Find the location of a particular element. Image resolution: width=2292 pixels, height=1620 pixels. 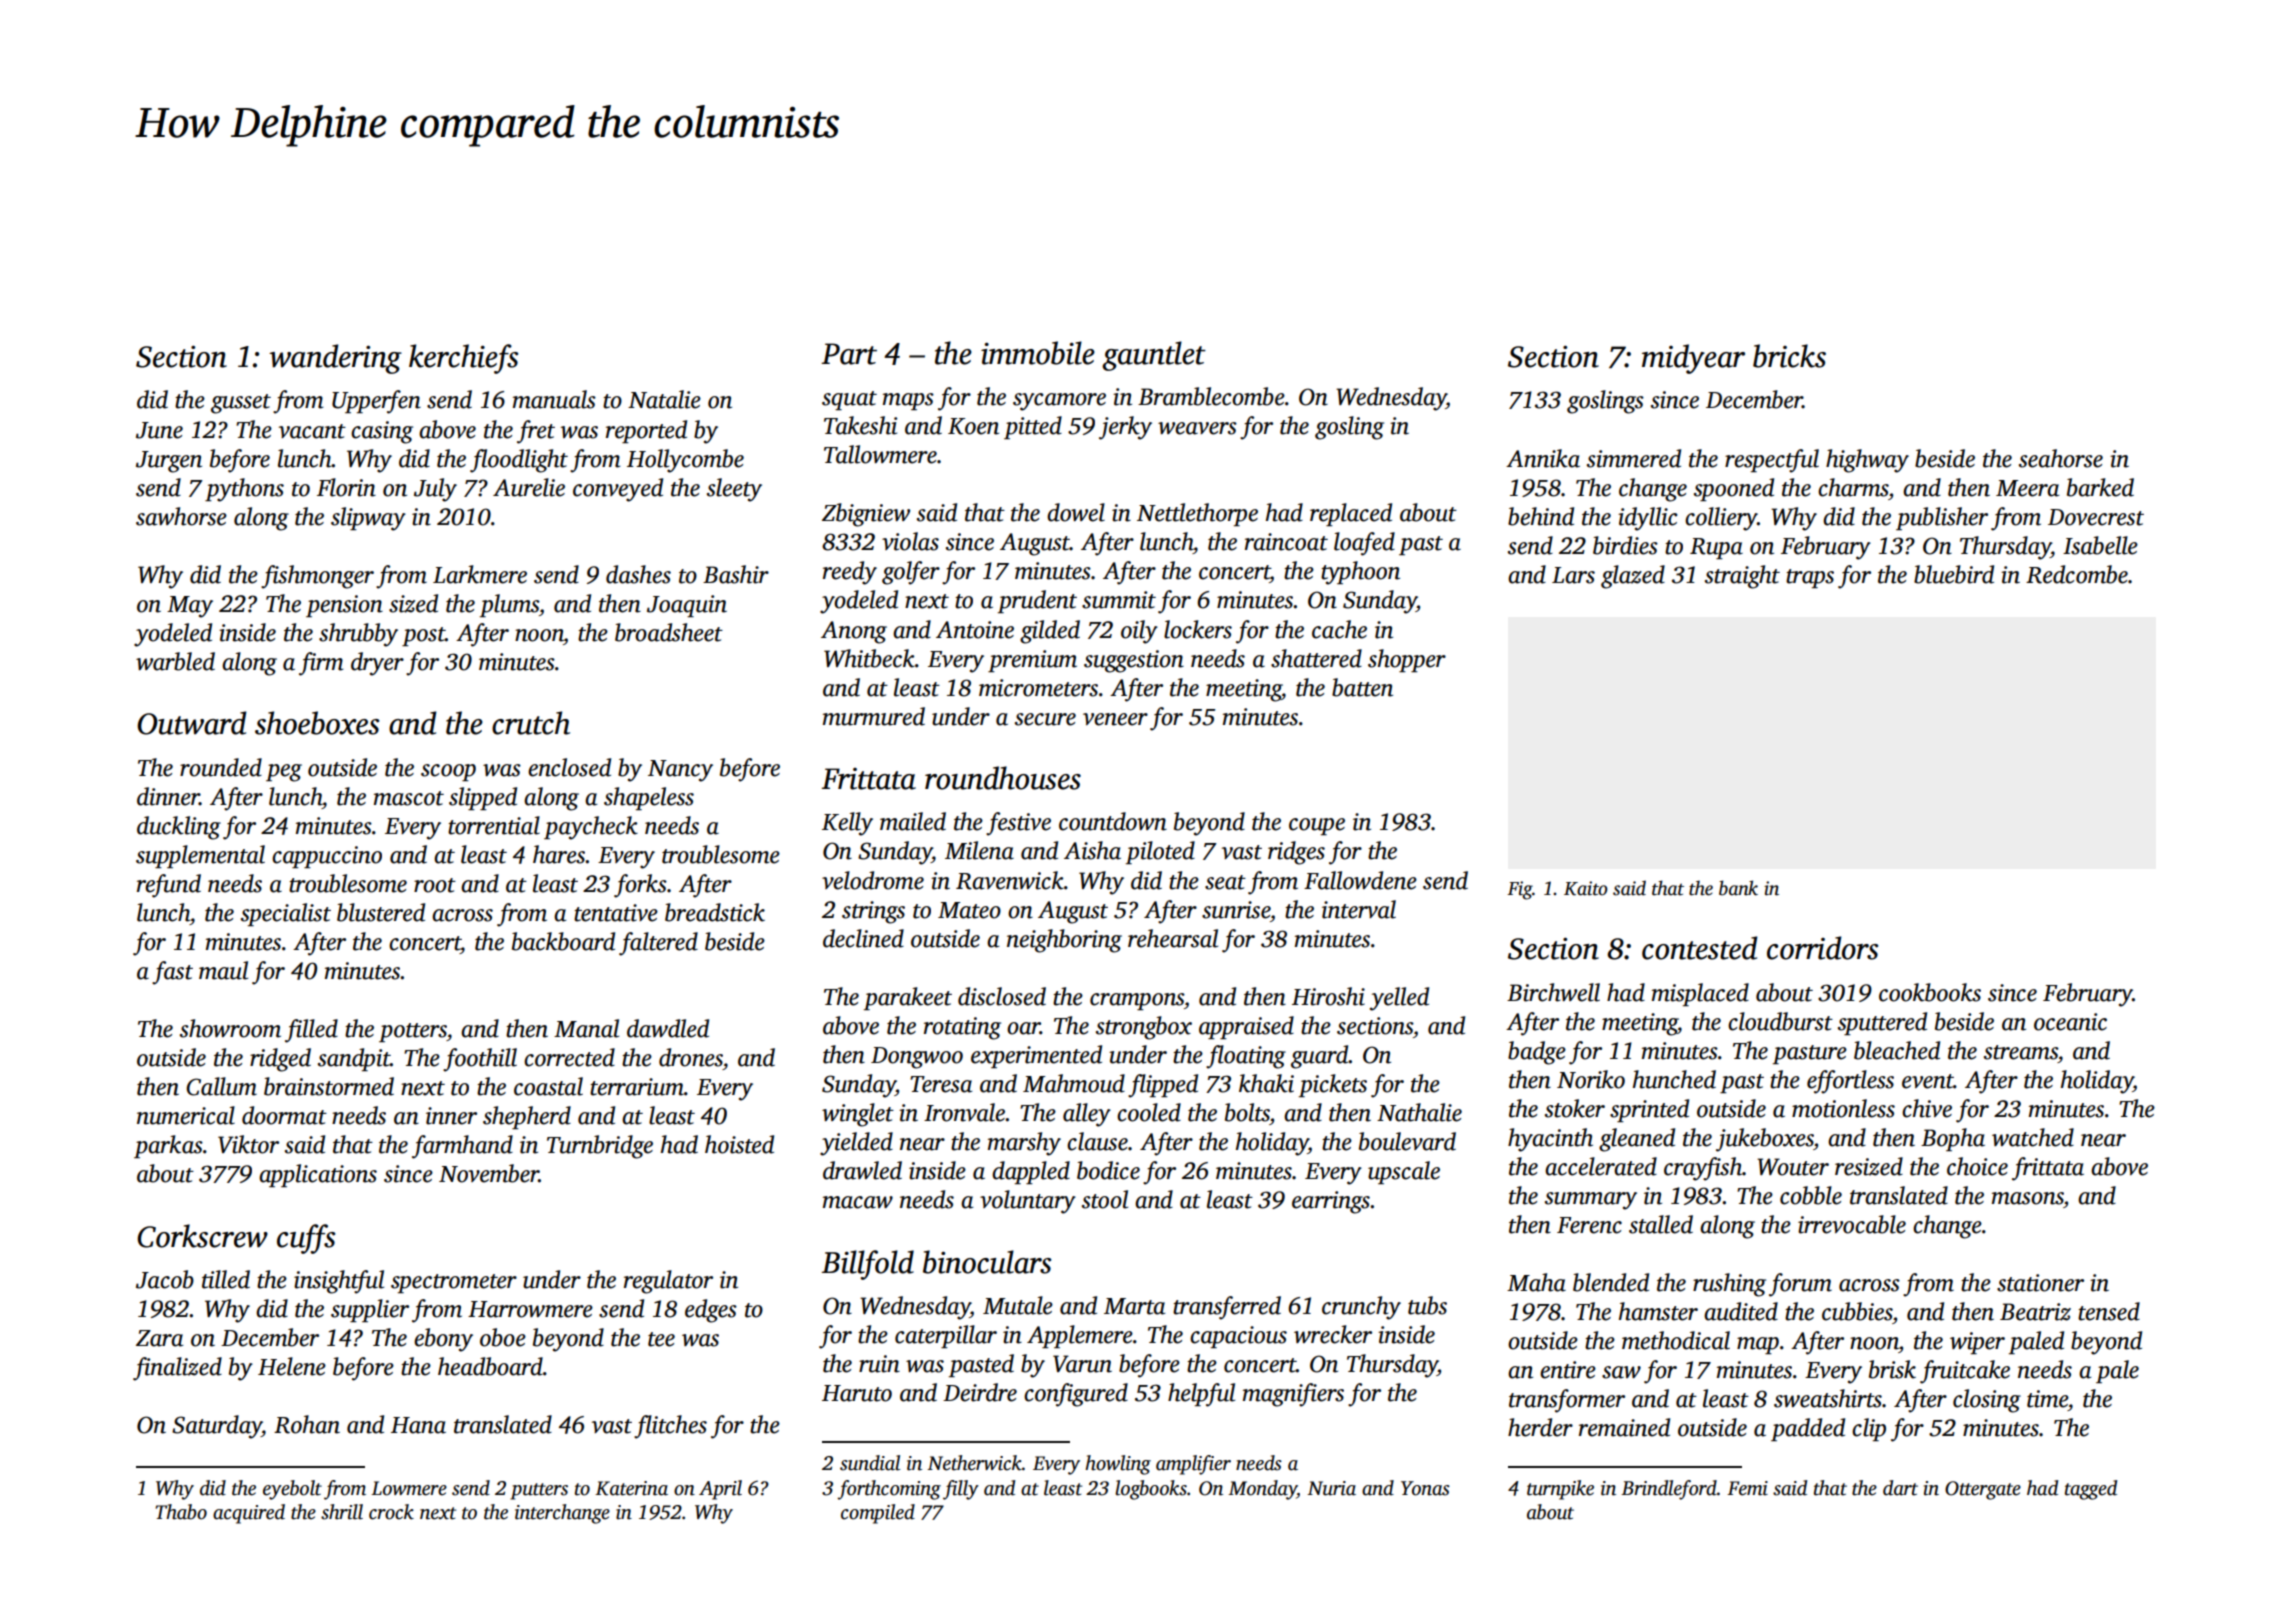

bank is located at coordinates (1738, 888).
